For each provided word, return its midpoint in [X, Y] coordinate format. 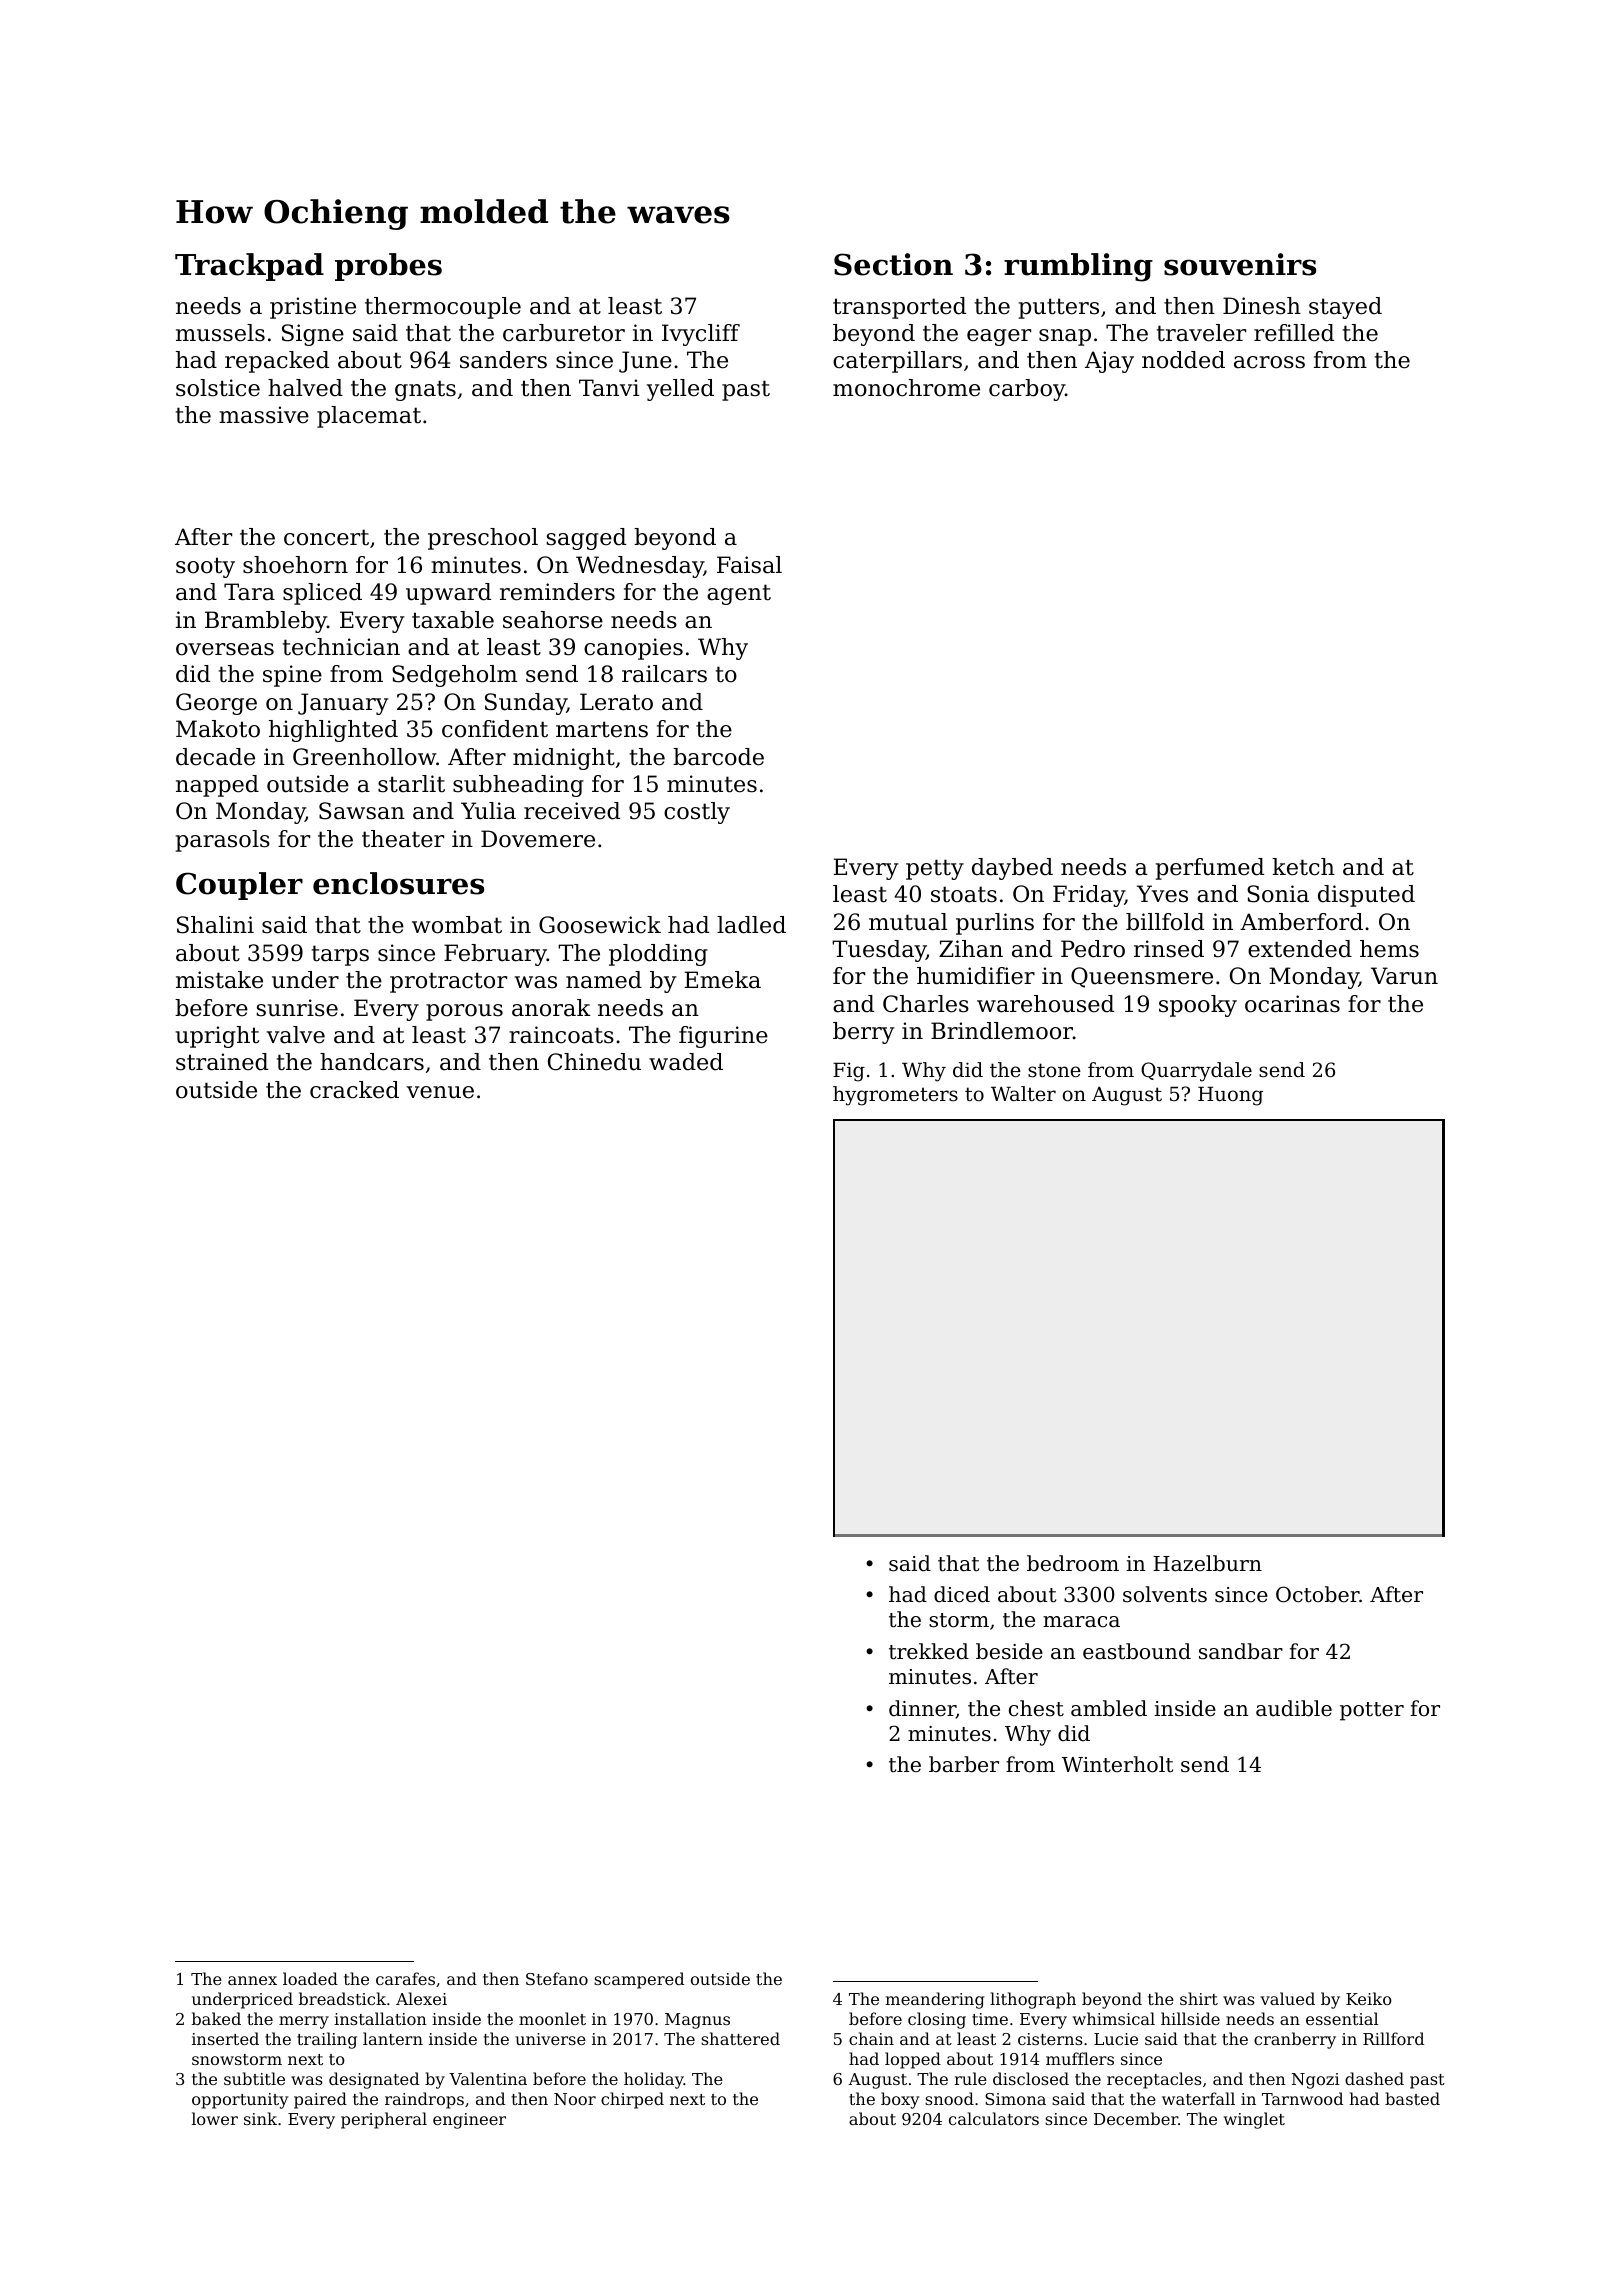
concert [326, 537]
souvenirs [1240, 264]
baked [216, 2018]
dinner [922, 1709]
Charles [926, 1004]
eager [999, 337]
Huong [1230, 1096]
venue [440, 1092]
